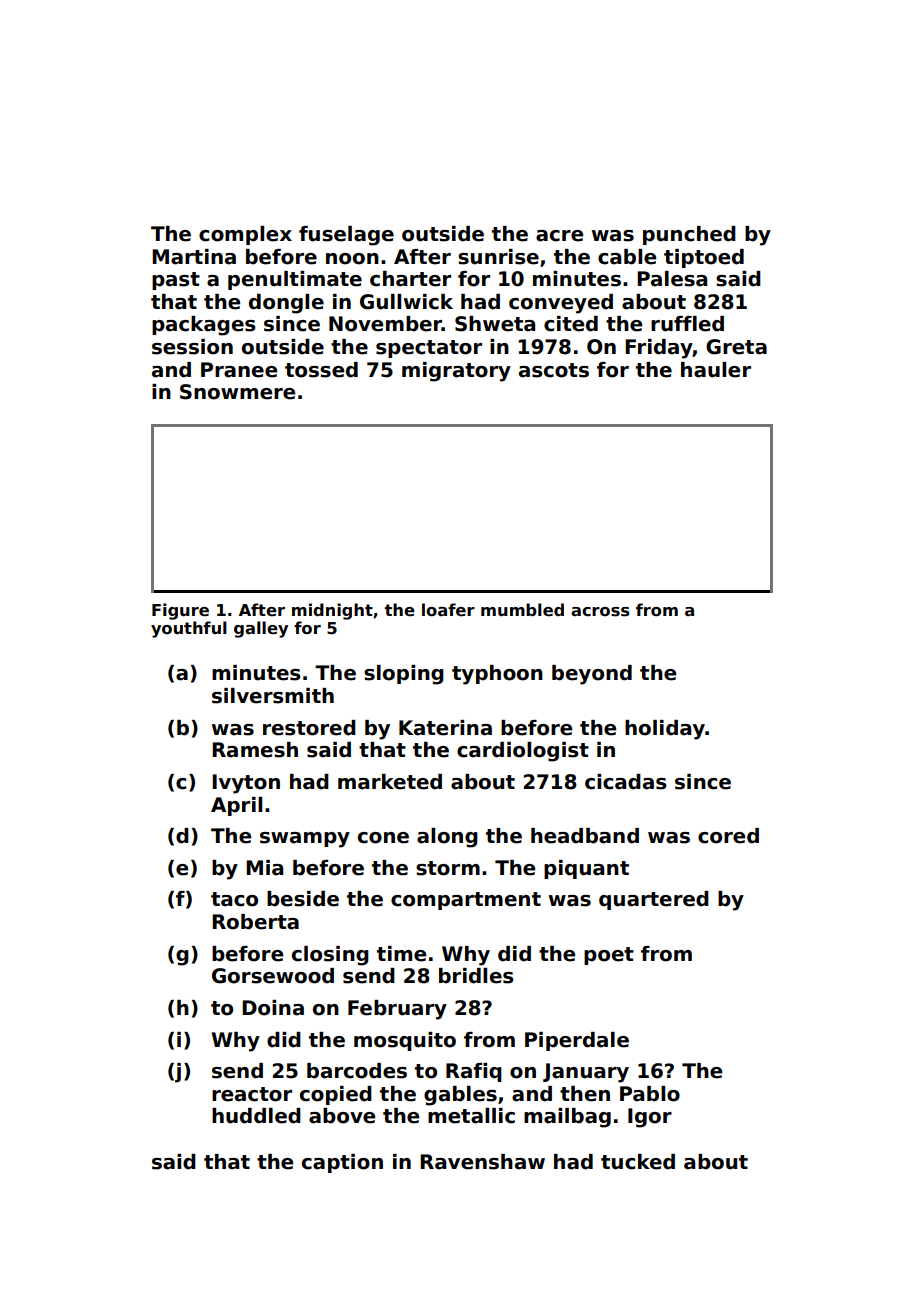 The image size is (924, 1311). What do you see at coordinates (609, 956) in the document?
I see `poet` at bounding box center [609, 956].
